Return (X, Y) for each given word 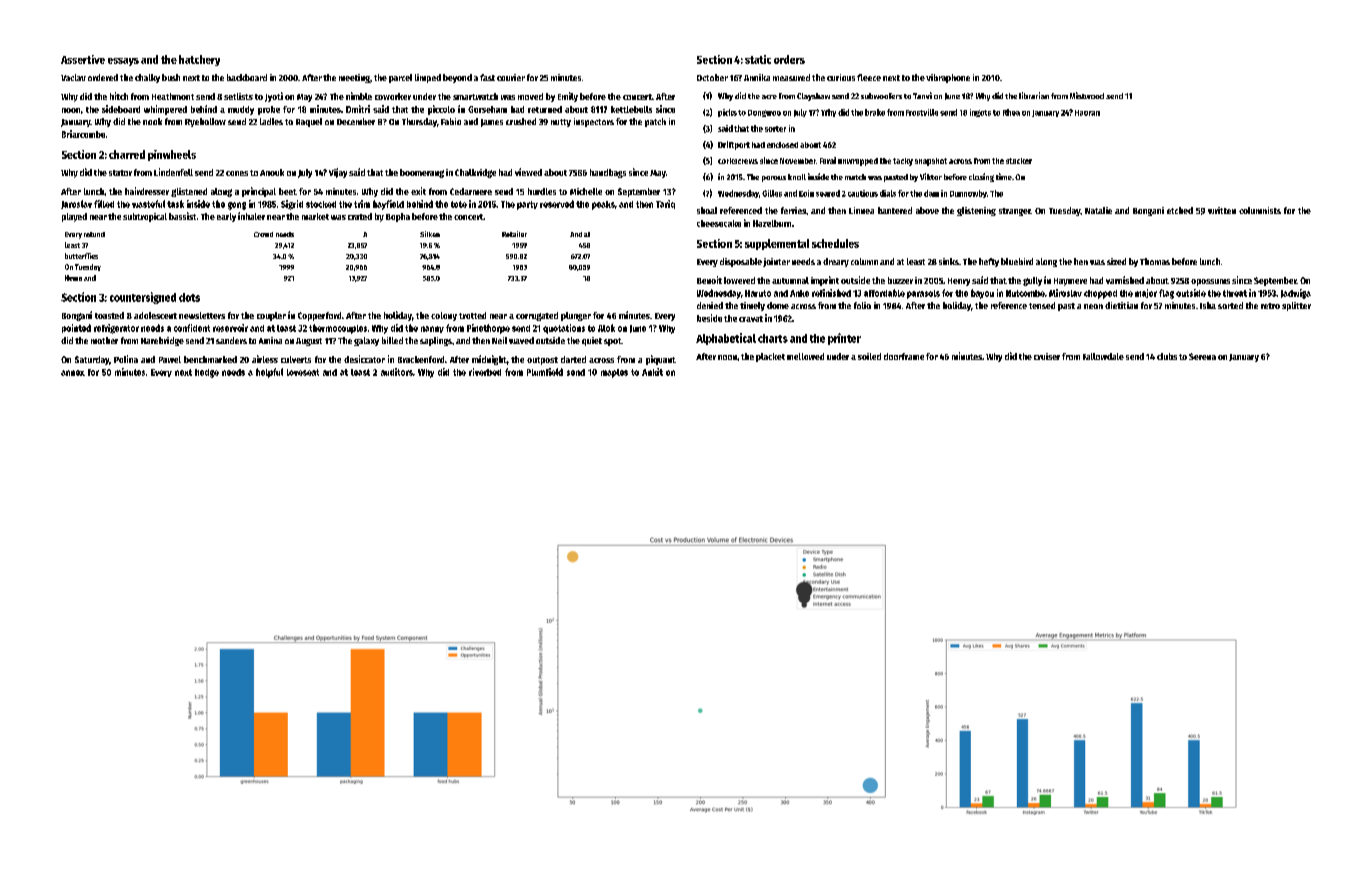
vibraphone (948, 78)
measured (791, 77)
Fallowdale (1103, 356)
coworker (393, 96)
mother (104, 340)
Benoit (709, 280)
